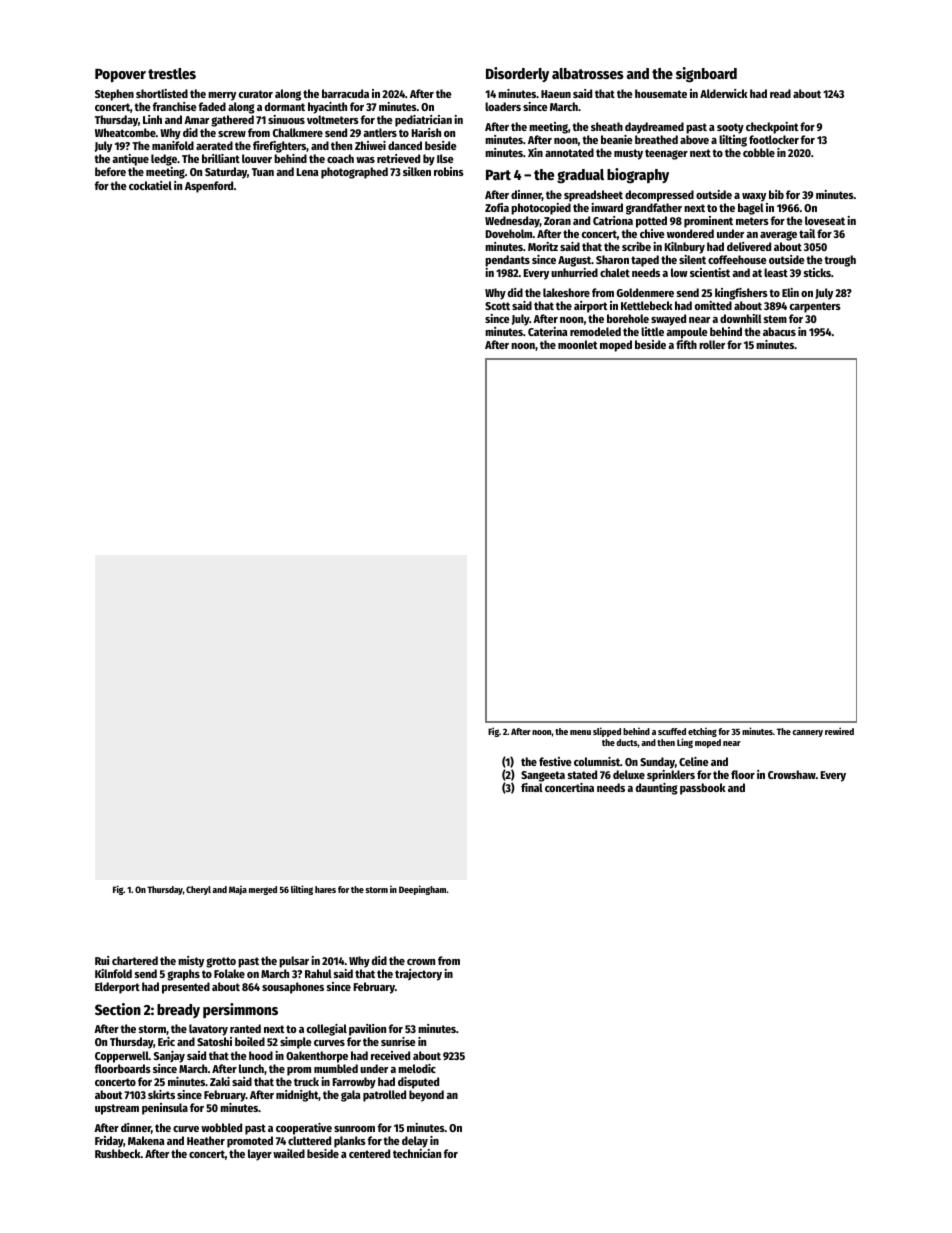 Image resolution: width=952 pixels, height=1233 pixels. I want to click on trough, so click(840, 261).
